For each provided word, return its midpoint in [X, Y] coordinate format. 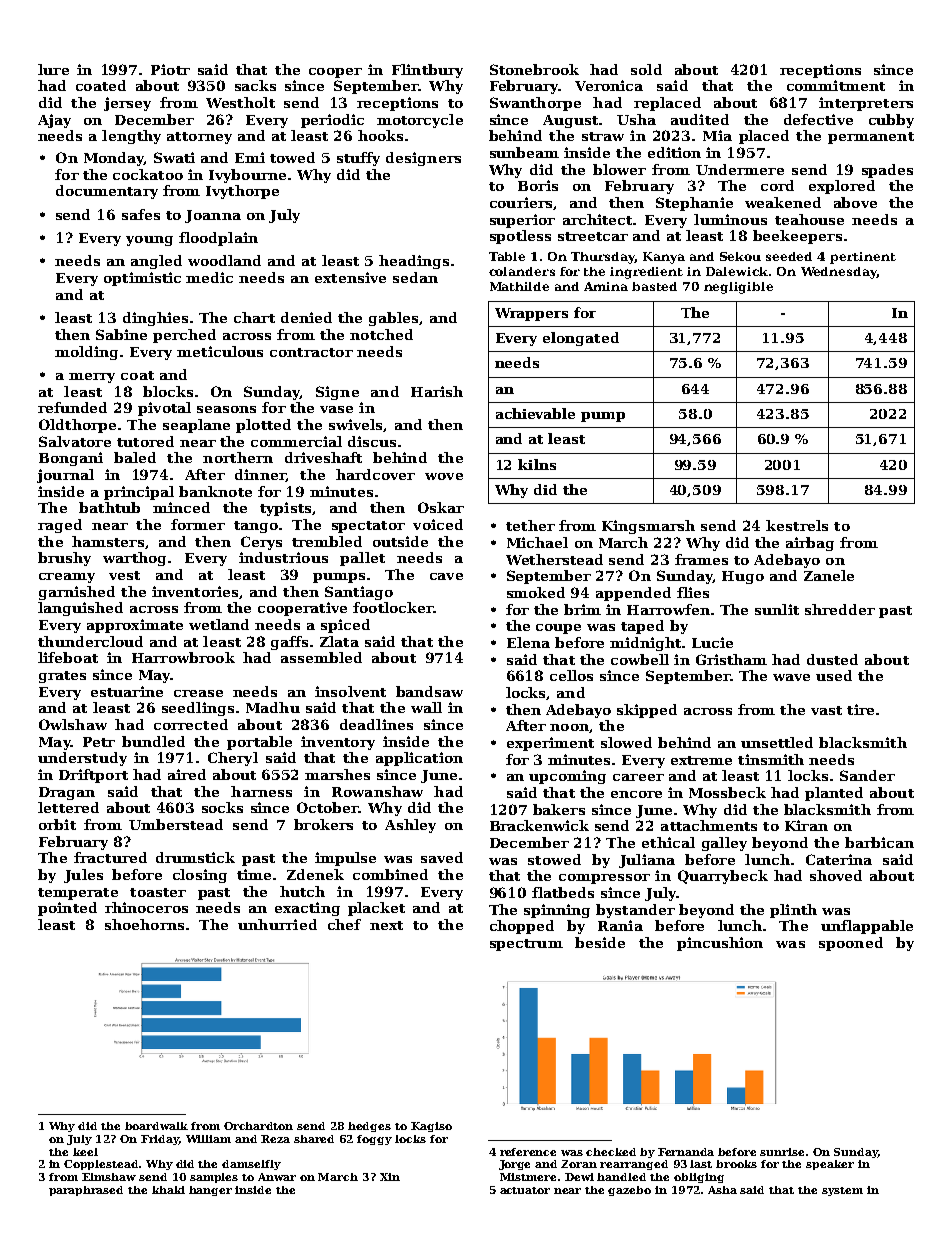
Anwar [277, 1177]
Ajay [54, 121]
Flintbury [427, 71]
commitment [836, 85]
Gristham [731, 659]
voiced [438, 524]
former [198, 524]
